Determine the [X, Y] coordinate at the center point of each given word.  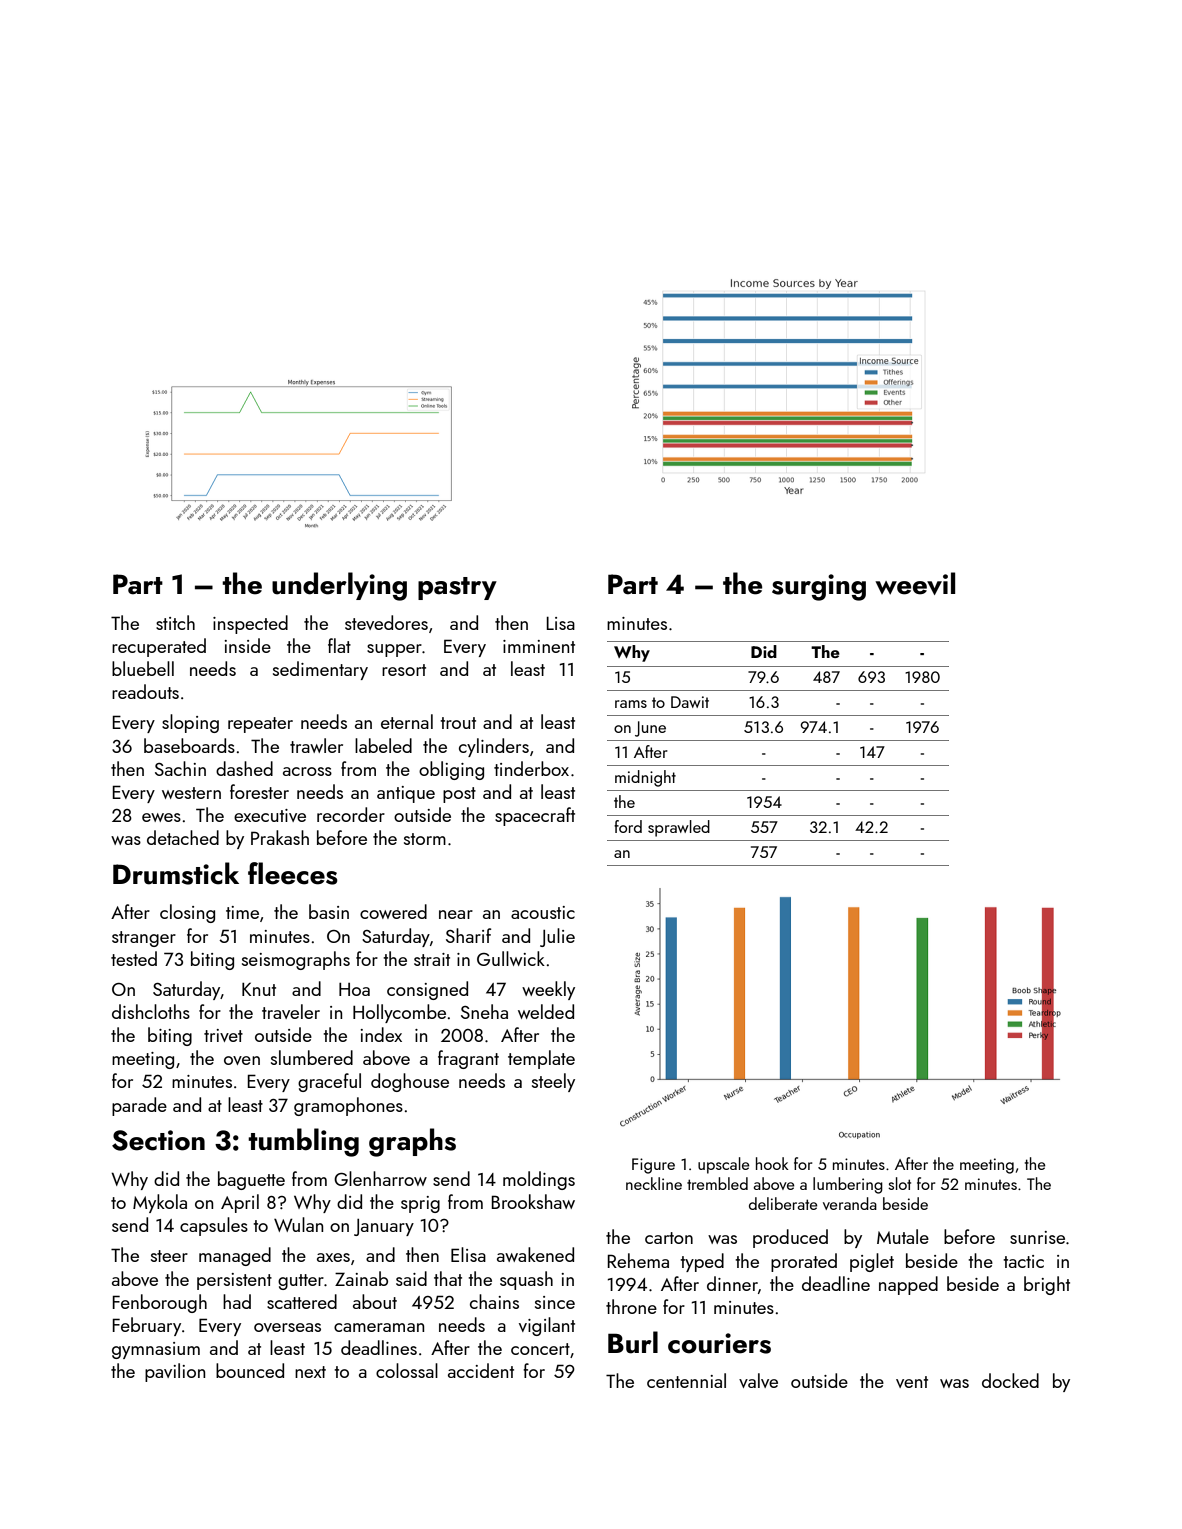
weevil [915, 583]
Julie [557, 937]
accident [481, 1370]
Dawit [690, 702]
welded [546, 1011]
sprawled [679, 828]
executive [270, 815]
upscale [724, 1165]
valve [758, 1380]
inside [247, 645]
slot [899, 1183]
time [242, 912]
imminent [539, 646]
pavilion [175, 1372]
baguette [251, 1180]
